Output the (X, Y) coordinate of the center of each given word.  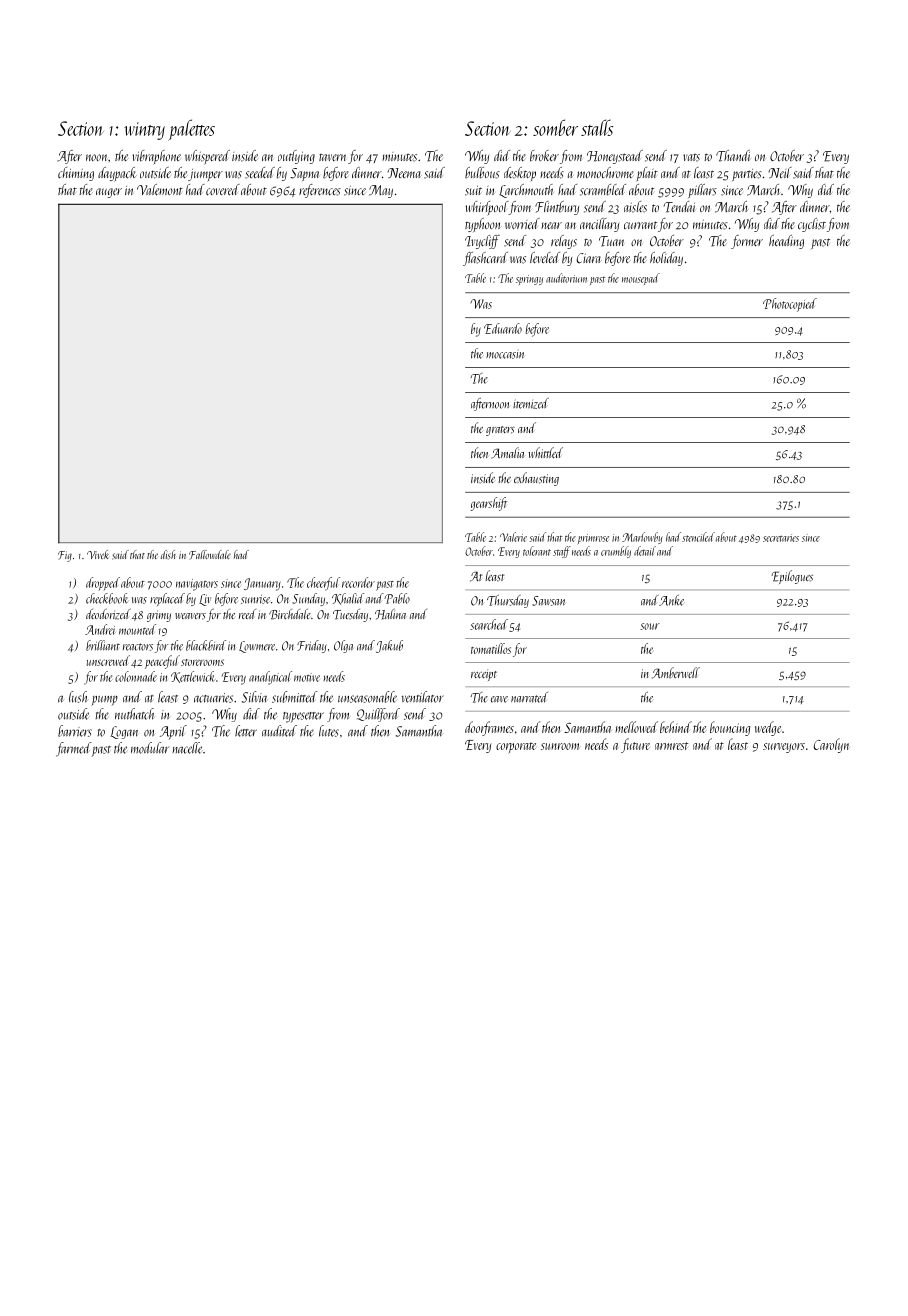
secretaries (781, 538)
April (173, 732)
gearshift (488, 504)
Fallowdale (210, 554)
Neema (404, 173)
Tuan (611, 241)
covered (223, 190)
